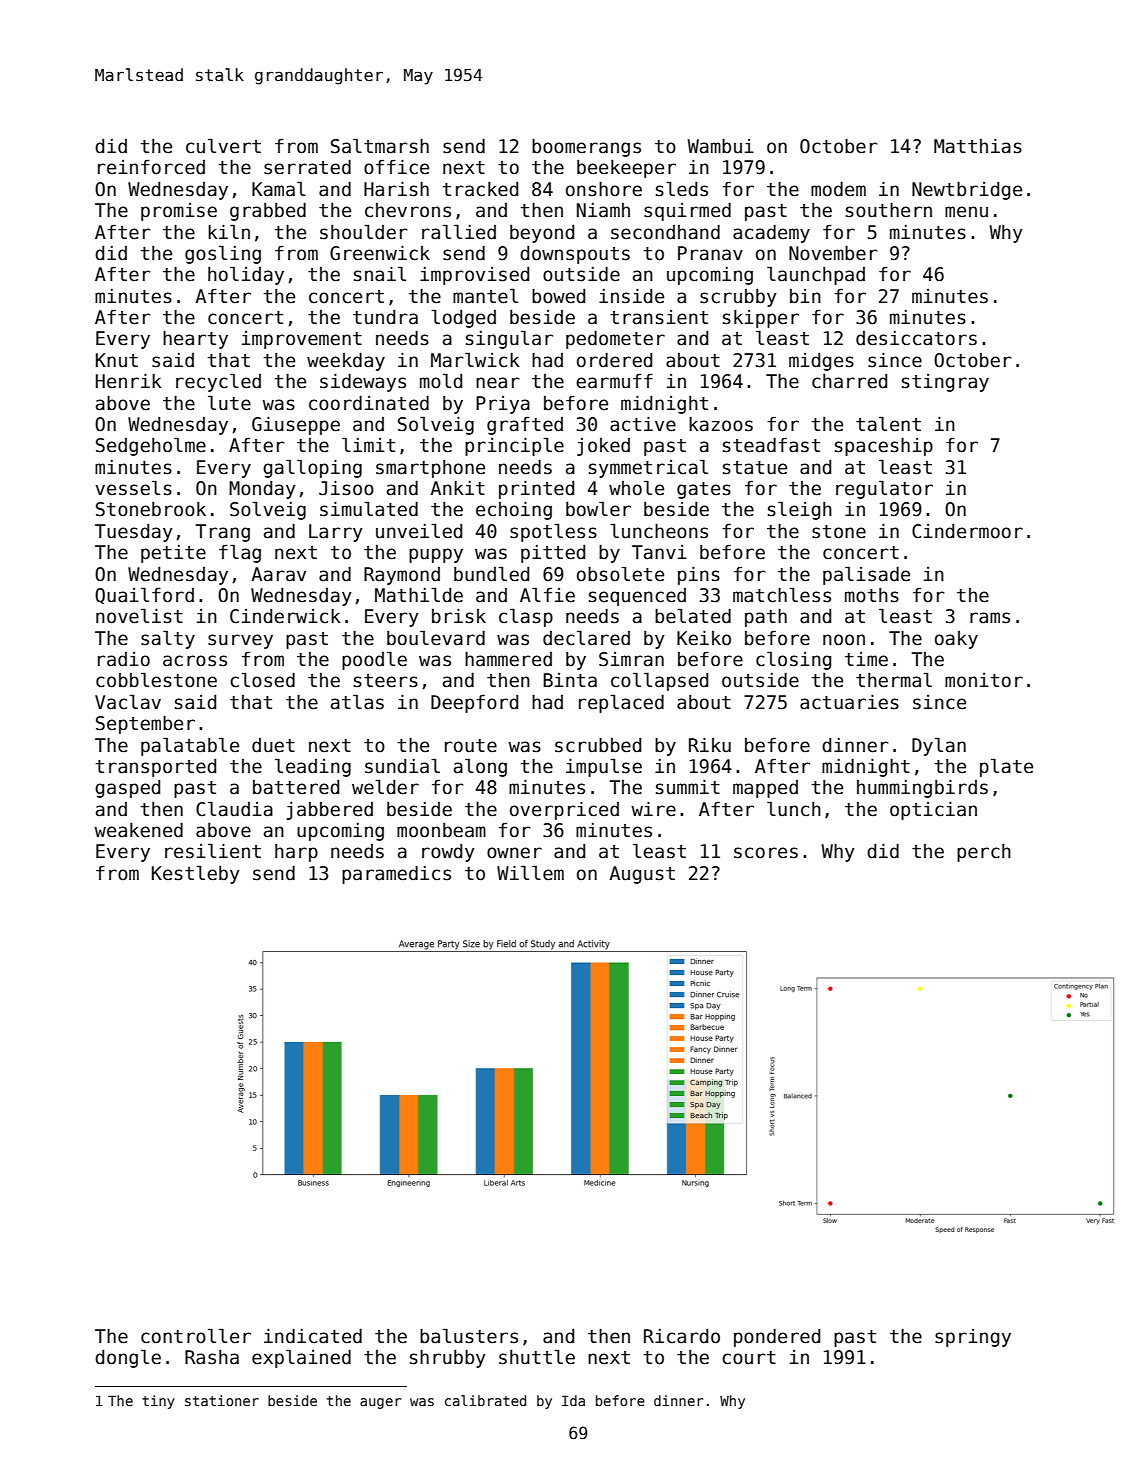 The width and height of the document is (1137, 1472). I want to click on scores, so click(766, 853).
